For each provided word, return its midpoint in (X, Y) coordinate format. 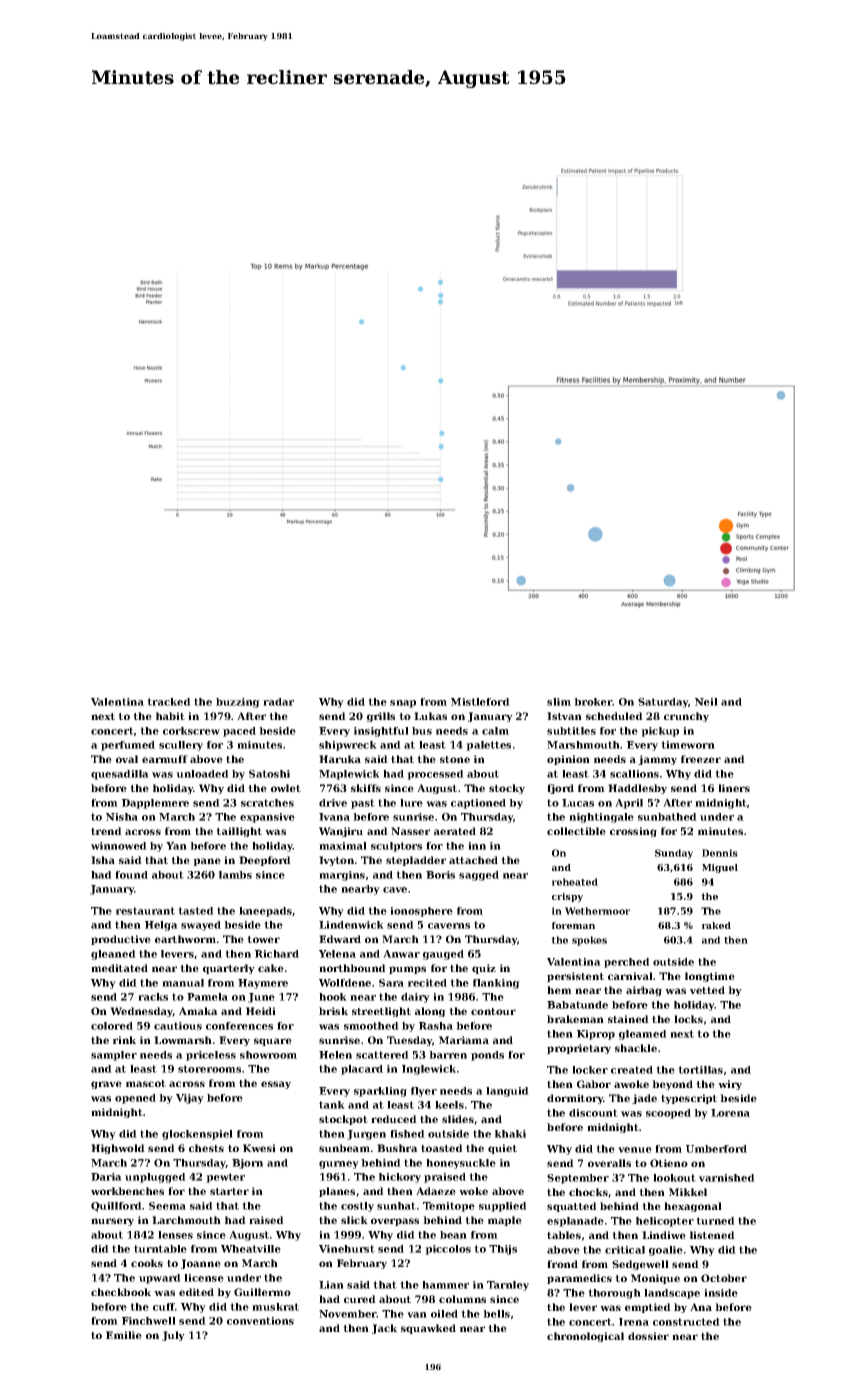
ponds (487, 1056)
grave (106, 1085)
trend (106, 831)
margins (342, 876)
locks (688, 1019)
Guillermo (262, 1292)
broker (593, 702)
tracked (169, 702)
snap (403, 704)
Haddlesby (637, 789)
